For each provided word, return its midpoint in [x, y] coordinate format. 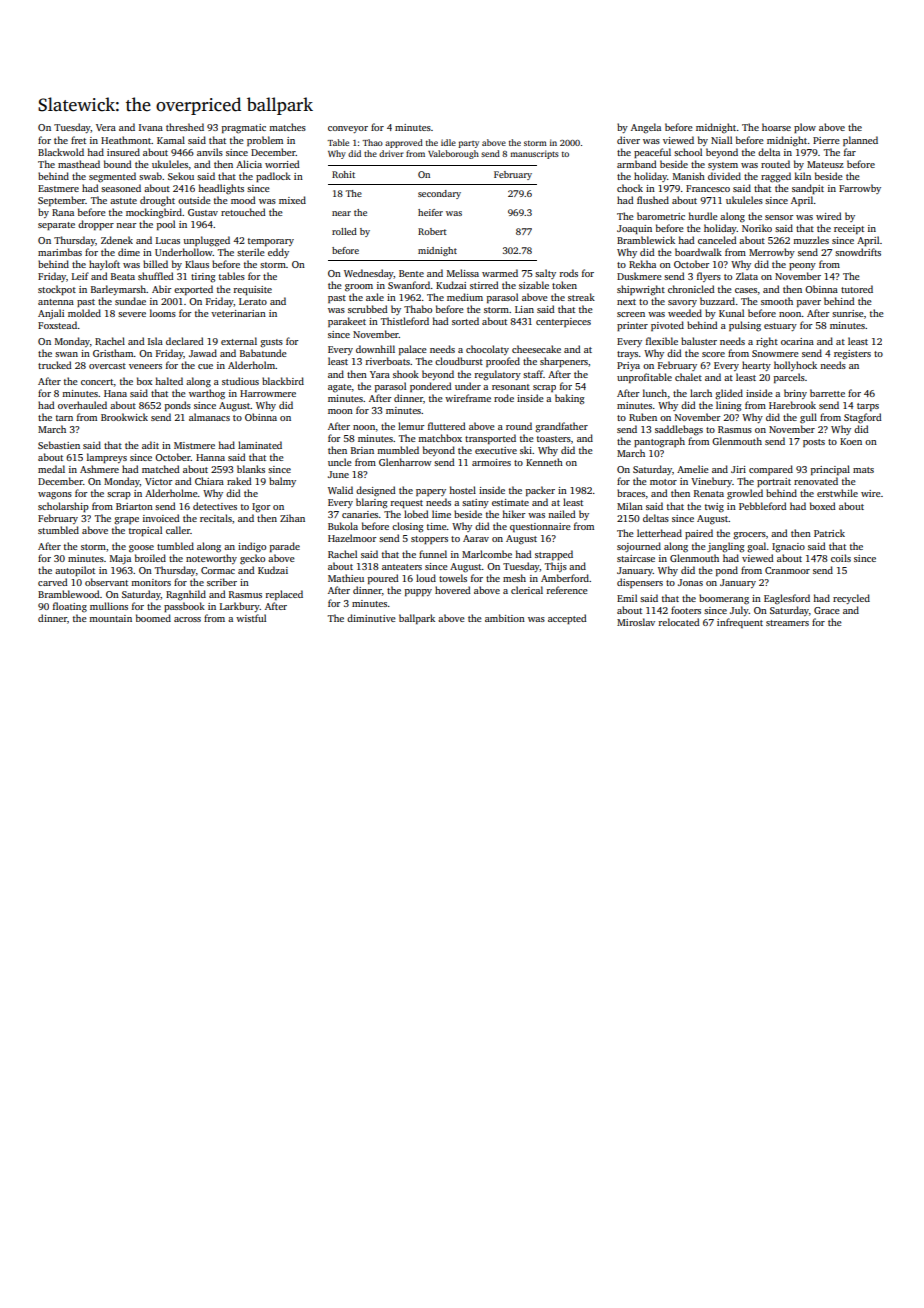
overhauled [82, 405]
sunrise [848, 313]
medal [51, 469]
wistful [251, 618]
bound [117, 164]
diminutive [371, 618]
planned [860, 141]
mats [863, 470]
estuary [780, 327]
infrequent [740, 623]
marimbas [60, 252]
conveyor [348, 129]
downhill [375, 349]
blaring [371, 503]
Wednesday [369, 274]
